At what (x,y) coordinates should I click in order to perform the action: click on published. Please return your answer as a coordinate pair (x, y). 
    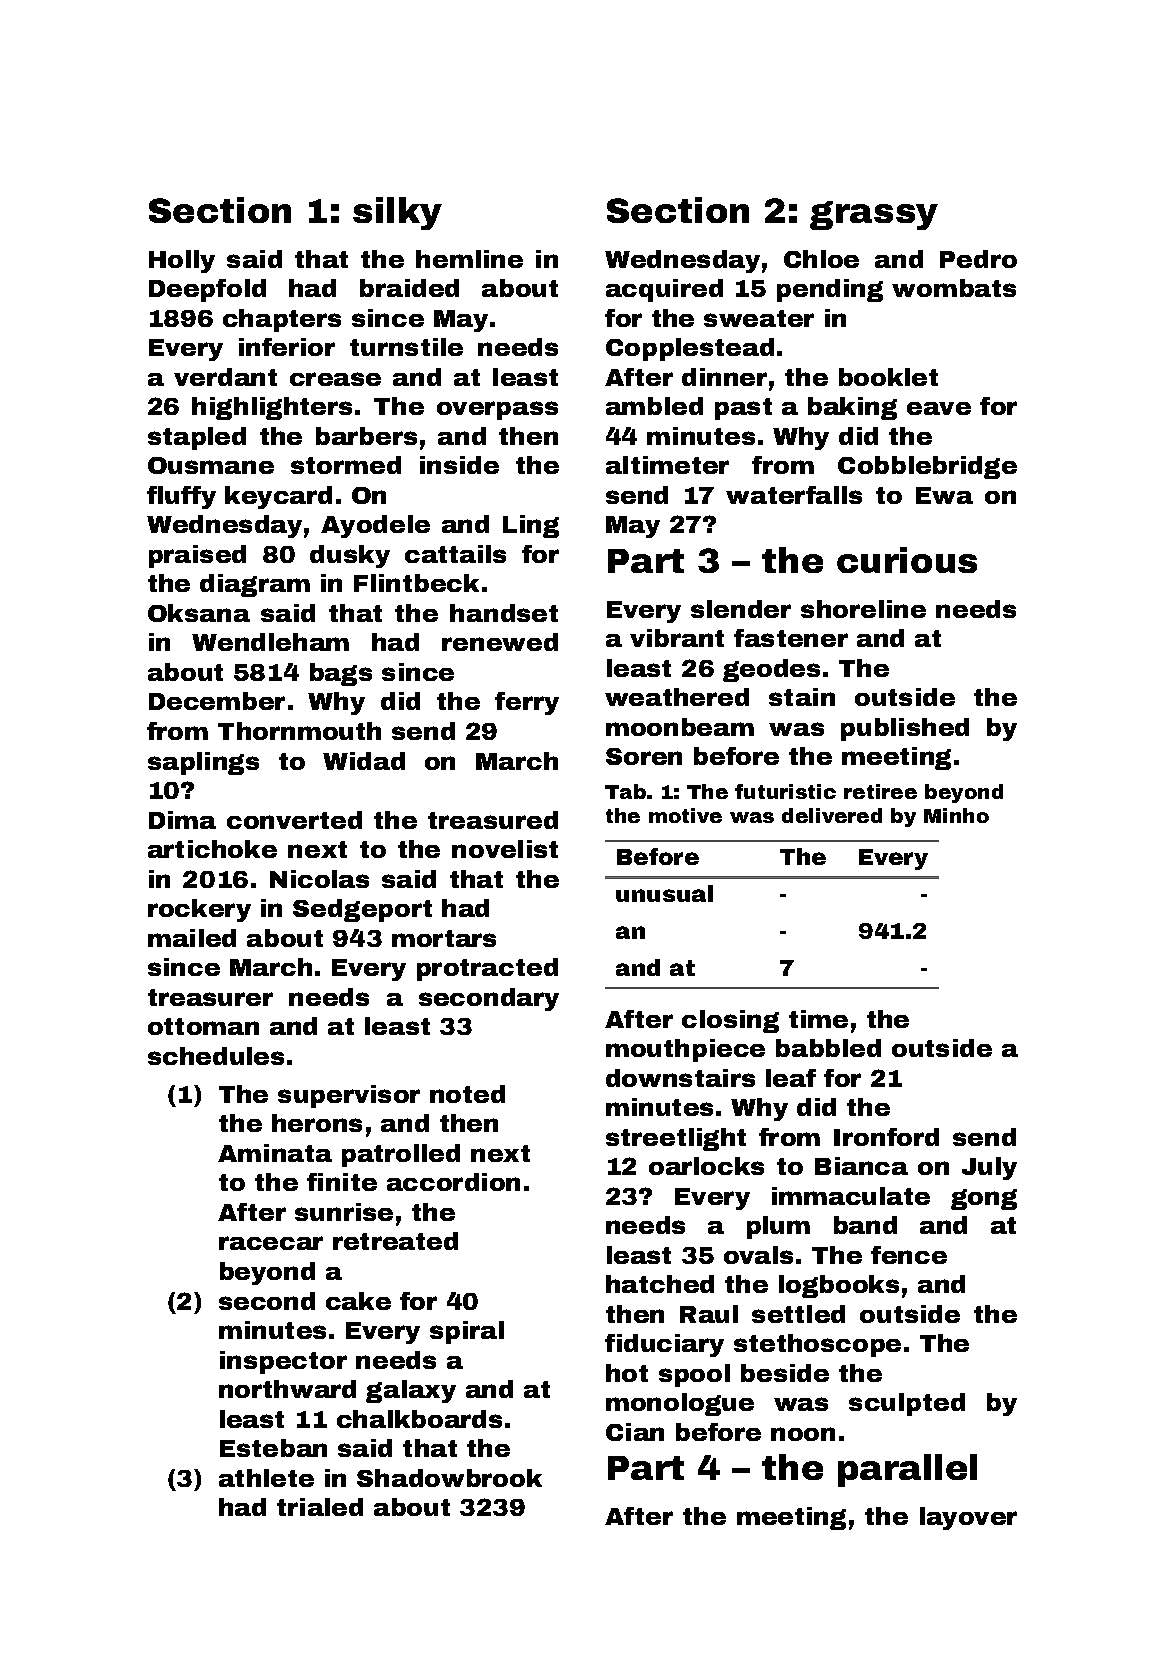
    Looking at the image, I should click on (905, 729).
